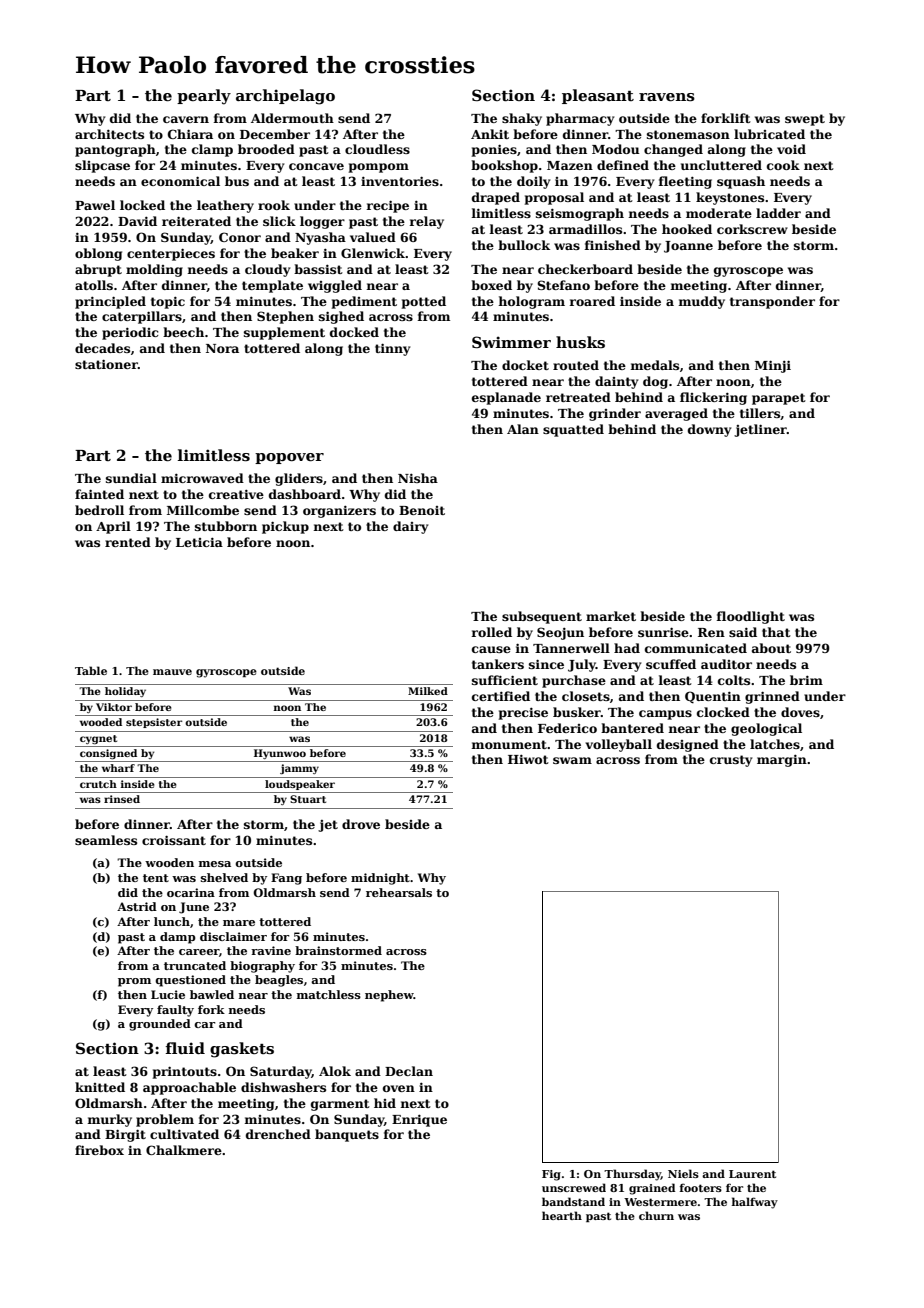 This document has height=1308, width=924. What do you see at coordinates (137, 906) in the document?
I see `Astrid` at bounding box center [137, 906].
